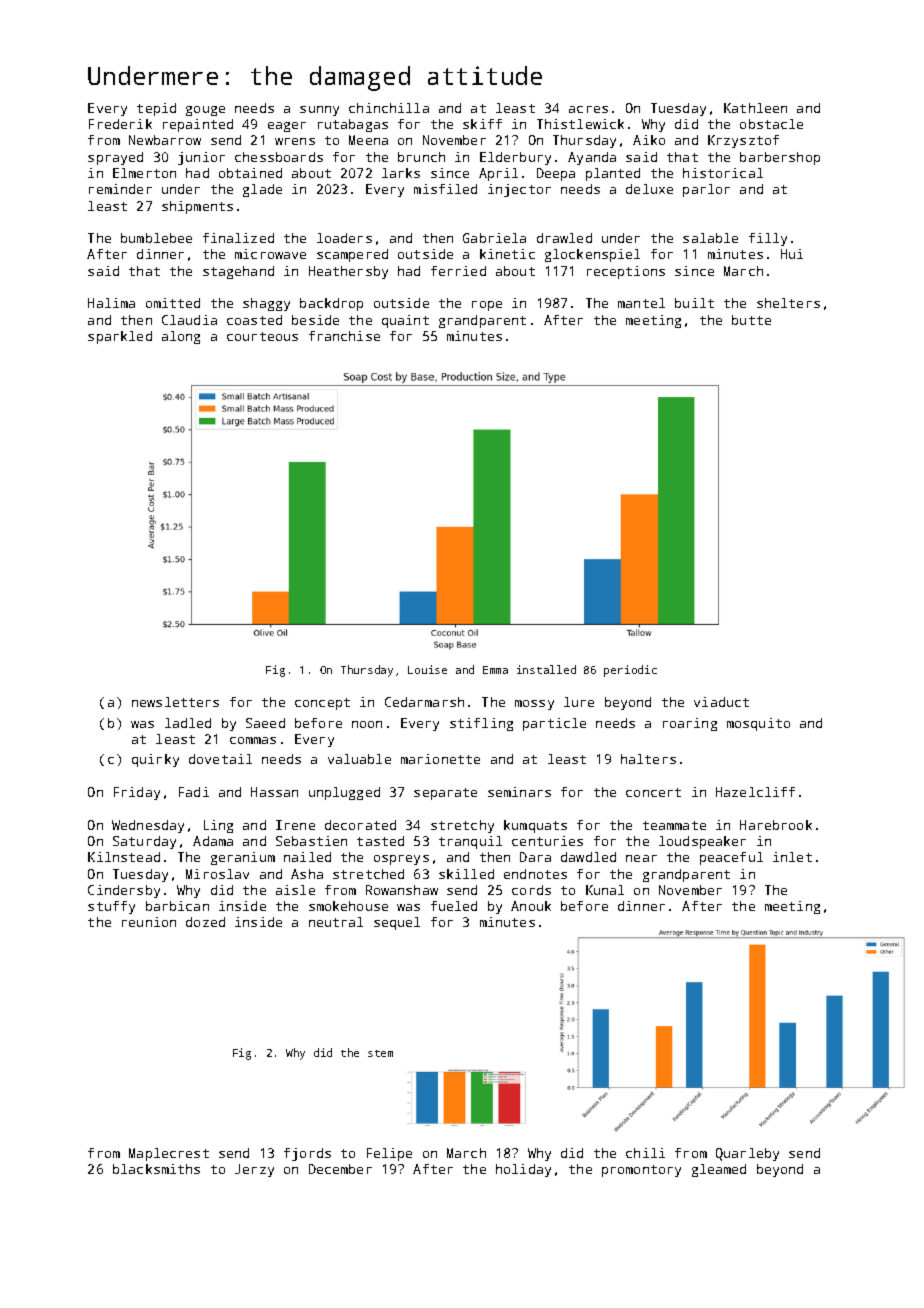  Describe the element at coordinates (177, 906) in the image. I see `barbican` at that location.
